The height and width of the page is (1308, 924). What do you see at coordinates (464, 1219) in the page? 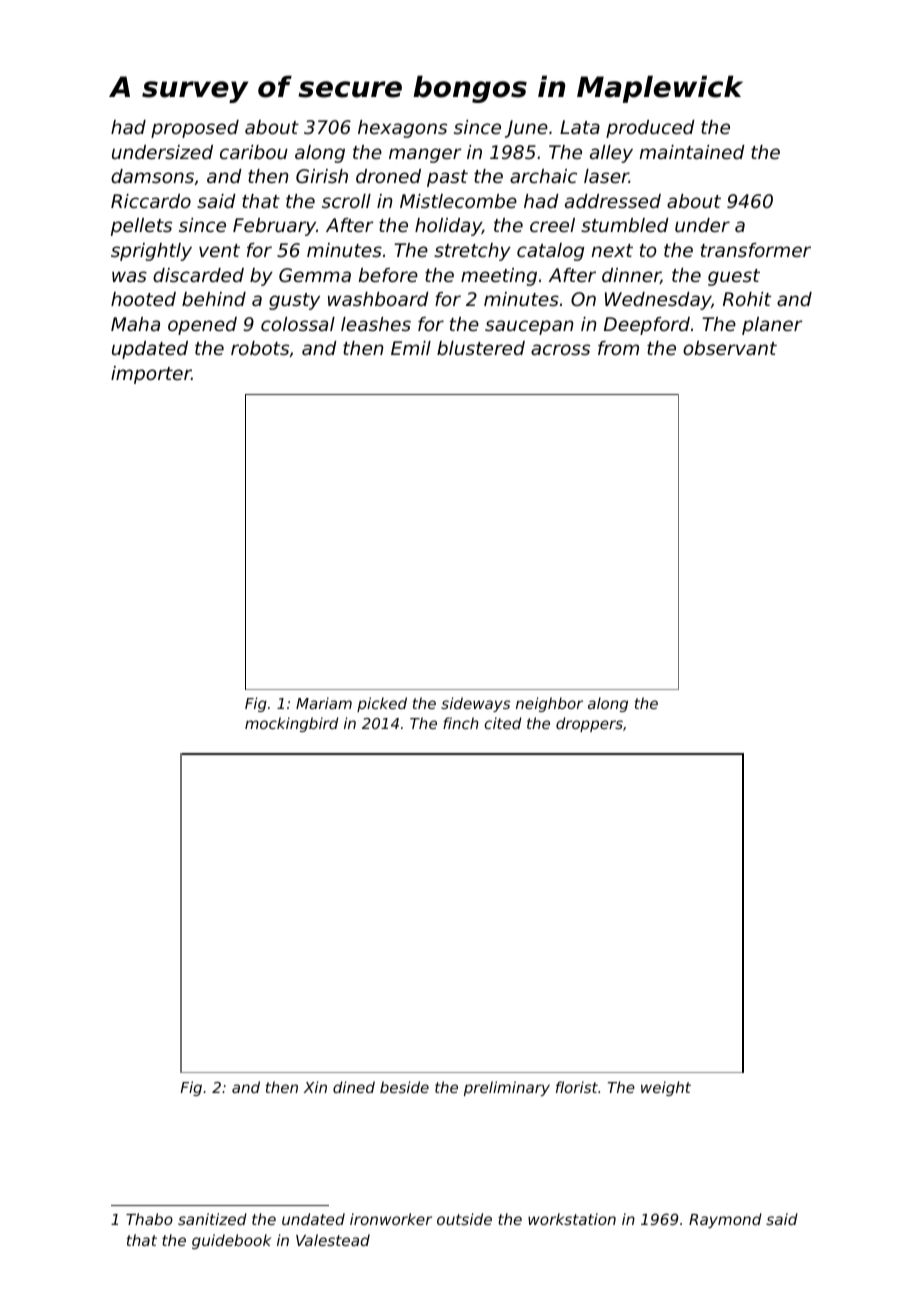
I see `outside` at bounding box center [464, 1219].
